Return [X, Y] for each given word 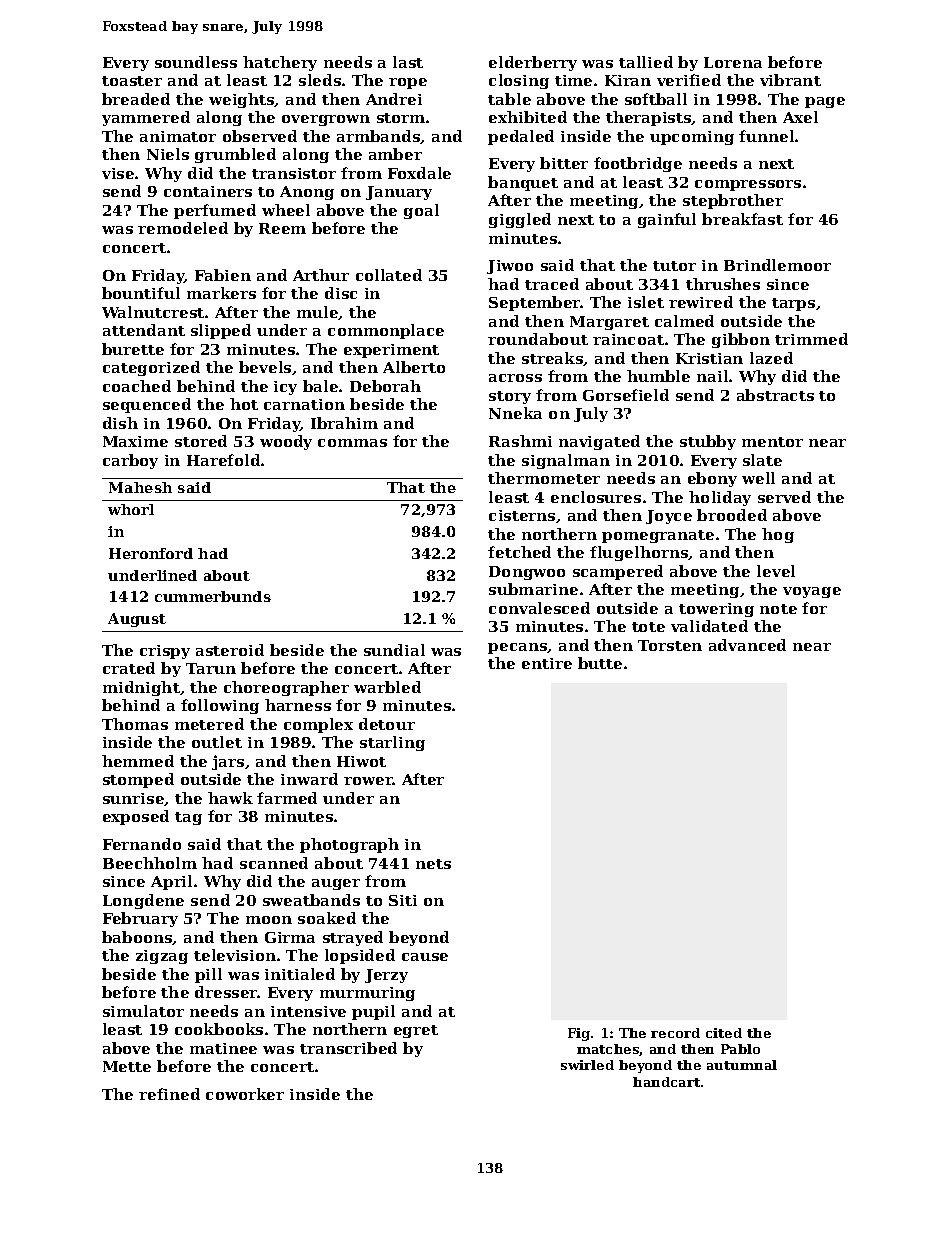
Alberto [414, 367]
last [408, 62]
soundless [196, 62]
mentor [772, 442]
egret [416, 1031]
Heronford [151, 553]
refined [169, 1094]
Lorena [733, 62]
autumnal [742, 1065]
